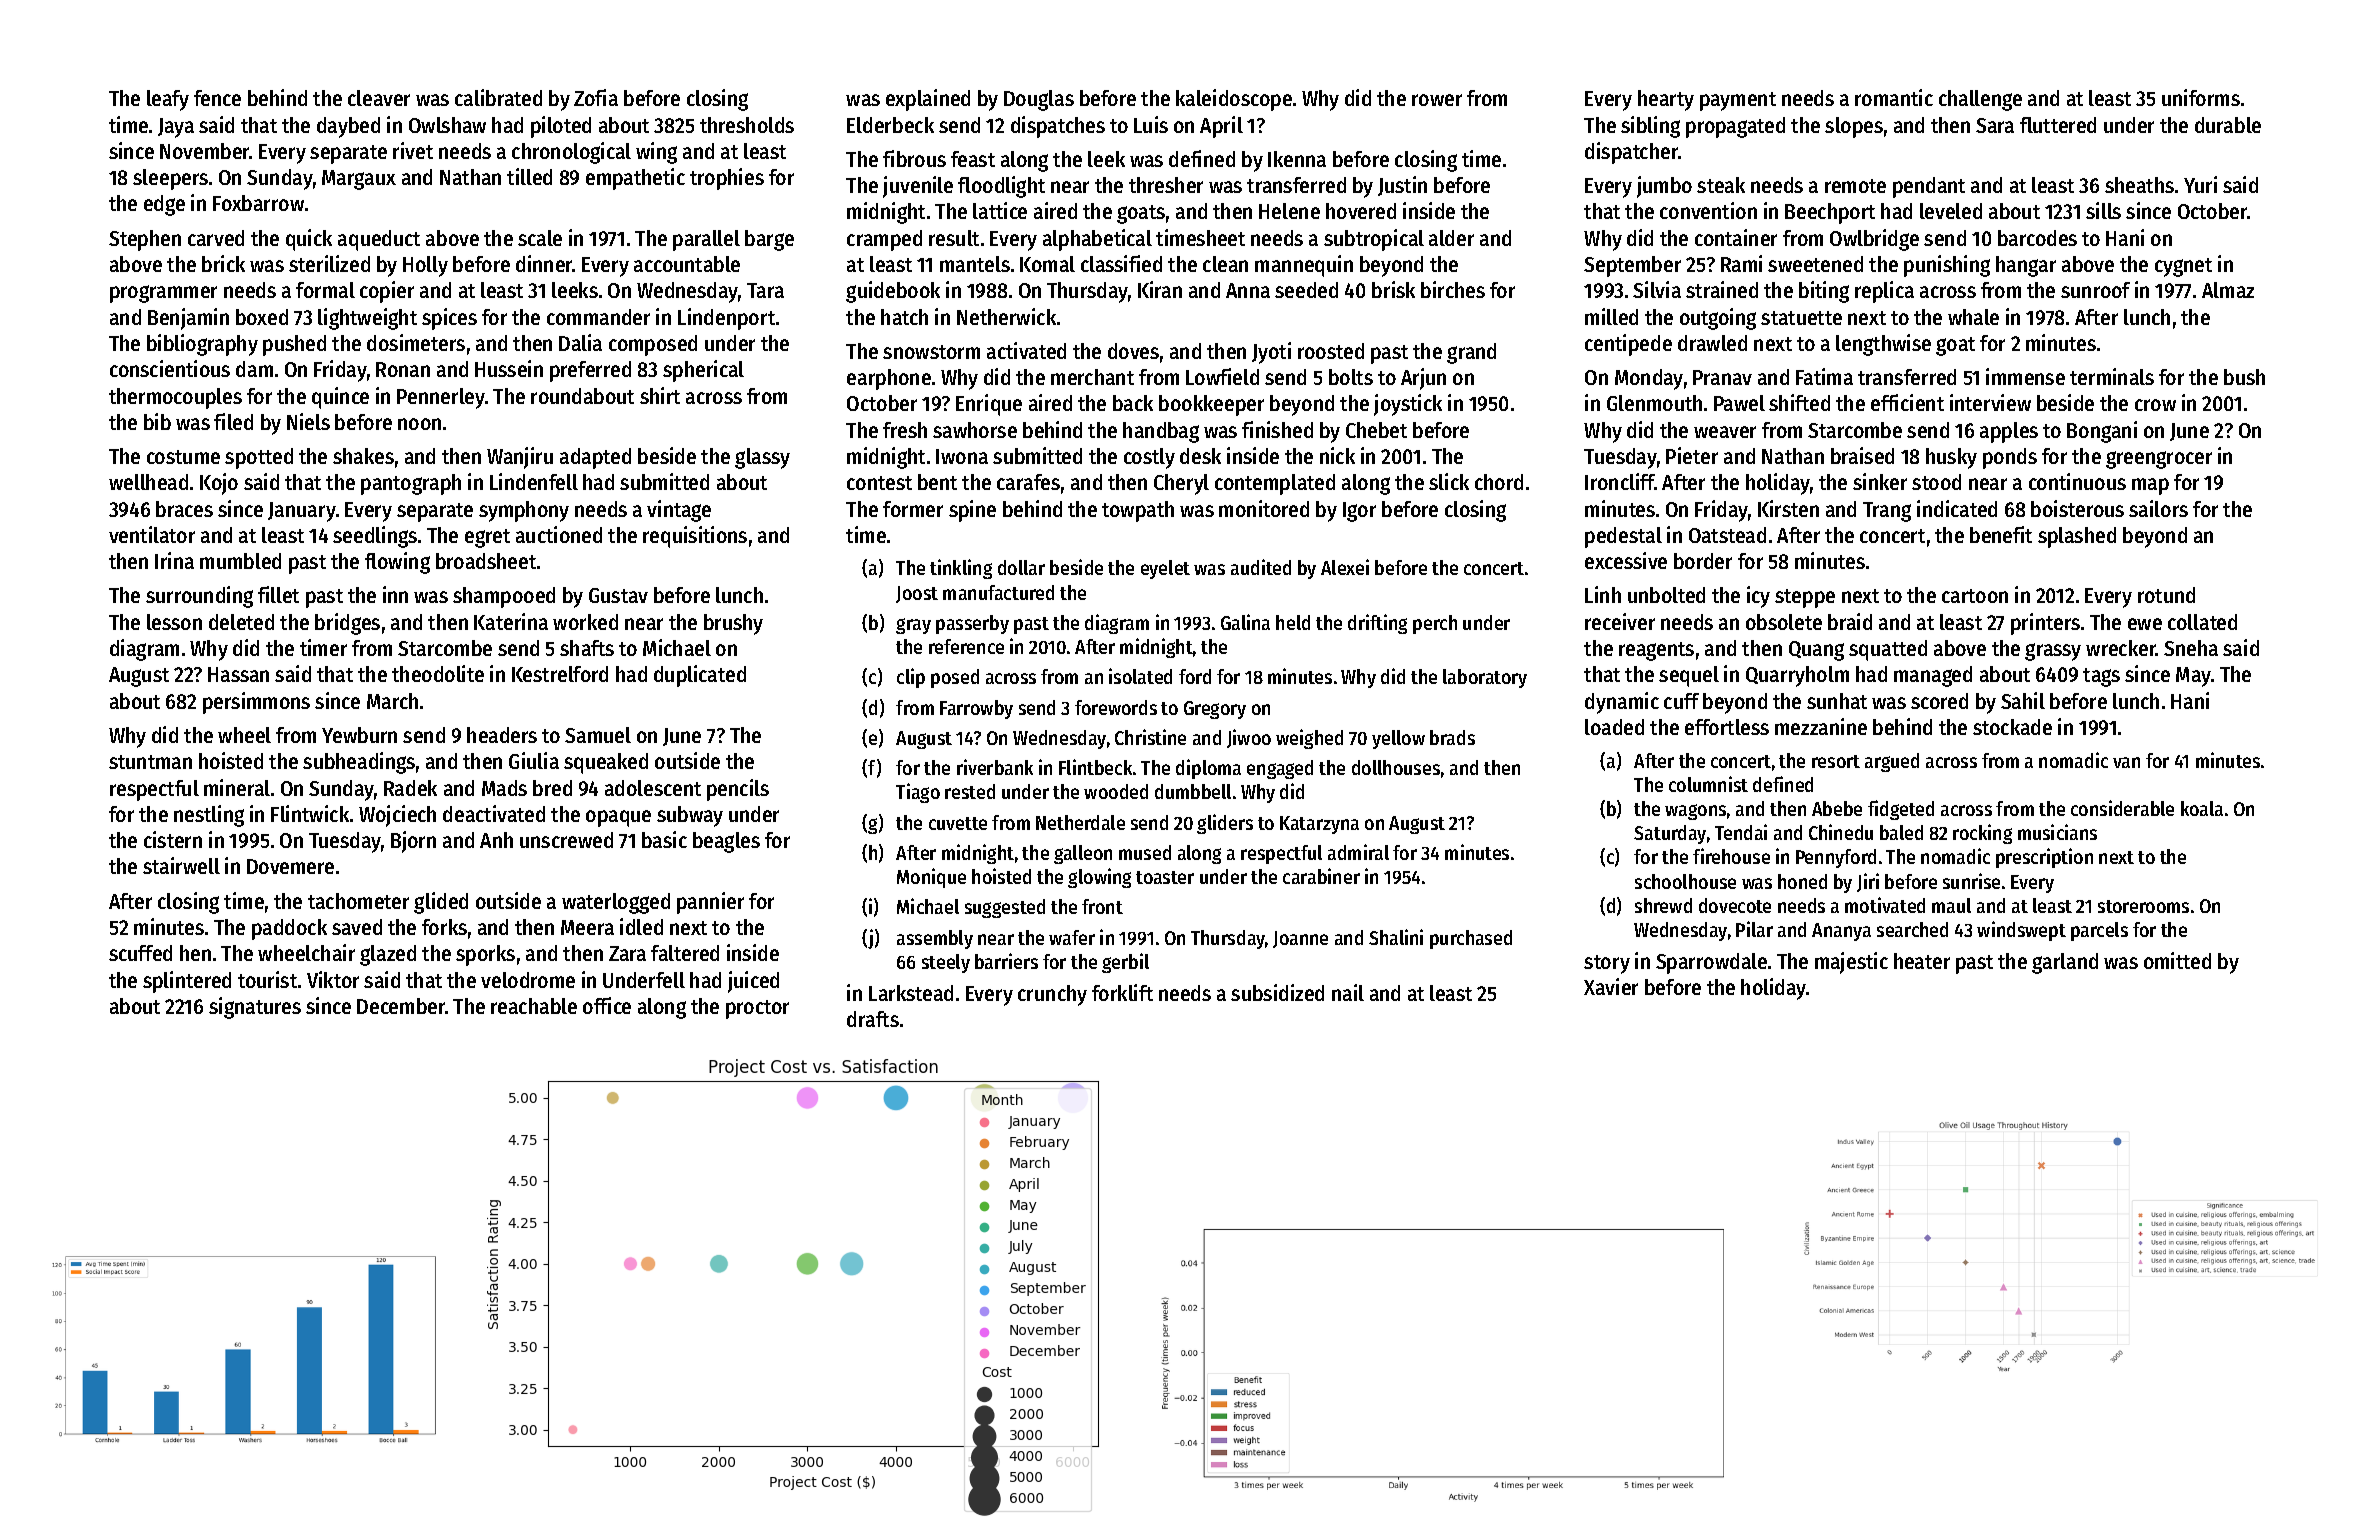 Image resolution: width=2380 pixels, height=1540 pixels. Describe the element at coordinates (1138, 511) in the screenshot. I see `towpath` at that location.
